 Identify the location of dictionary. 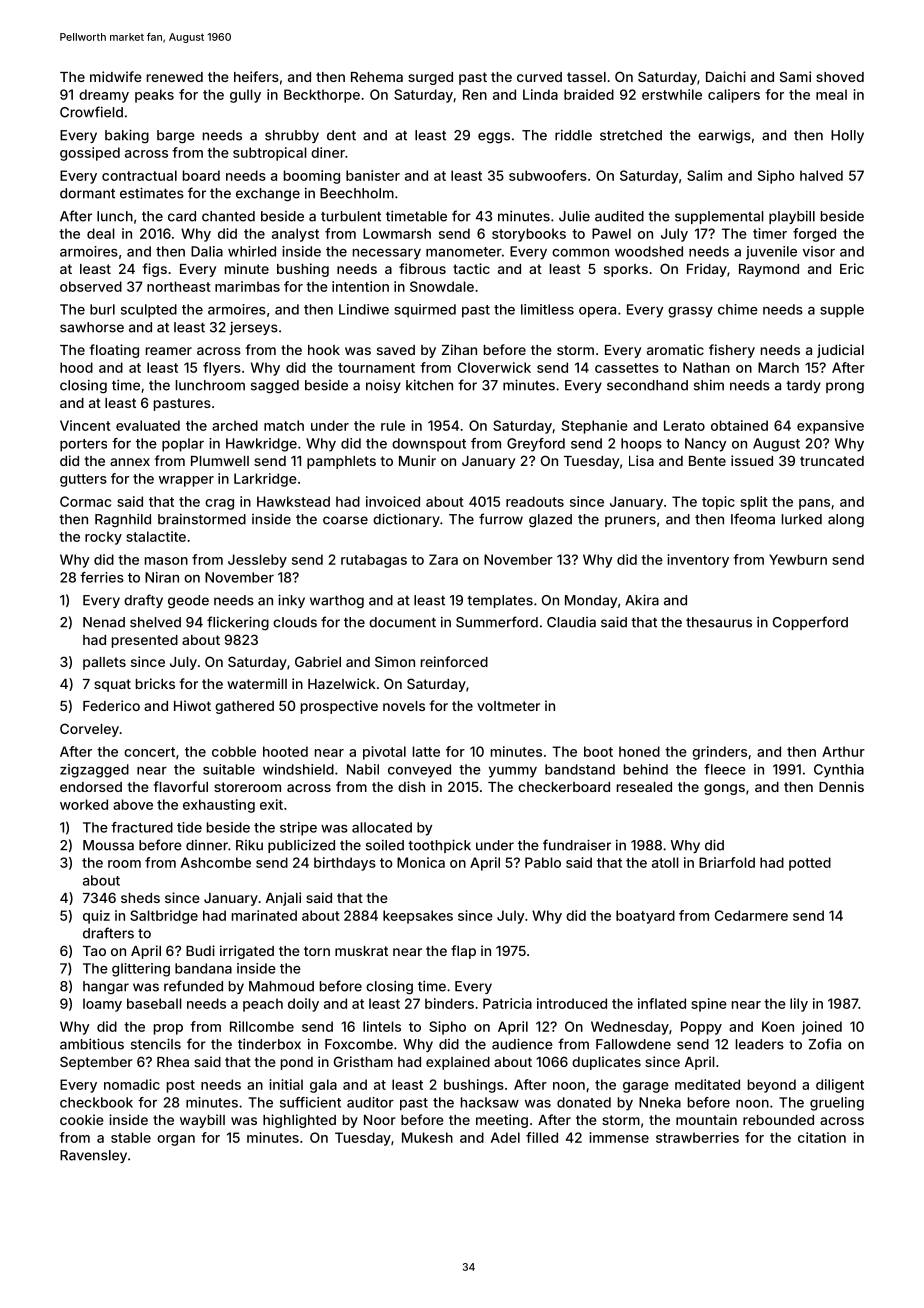
(406, 520).
